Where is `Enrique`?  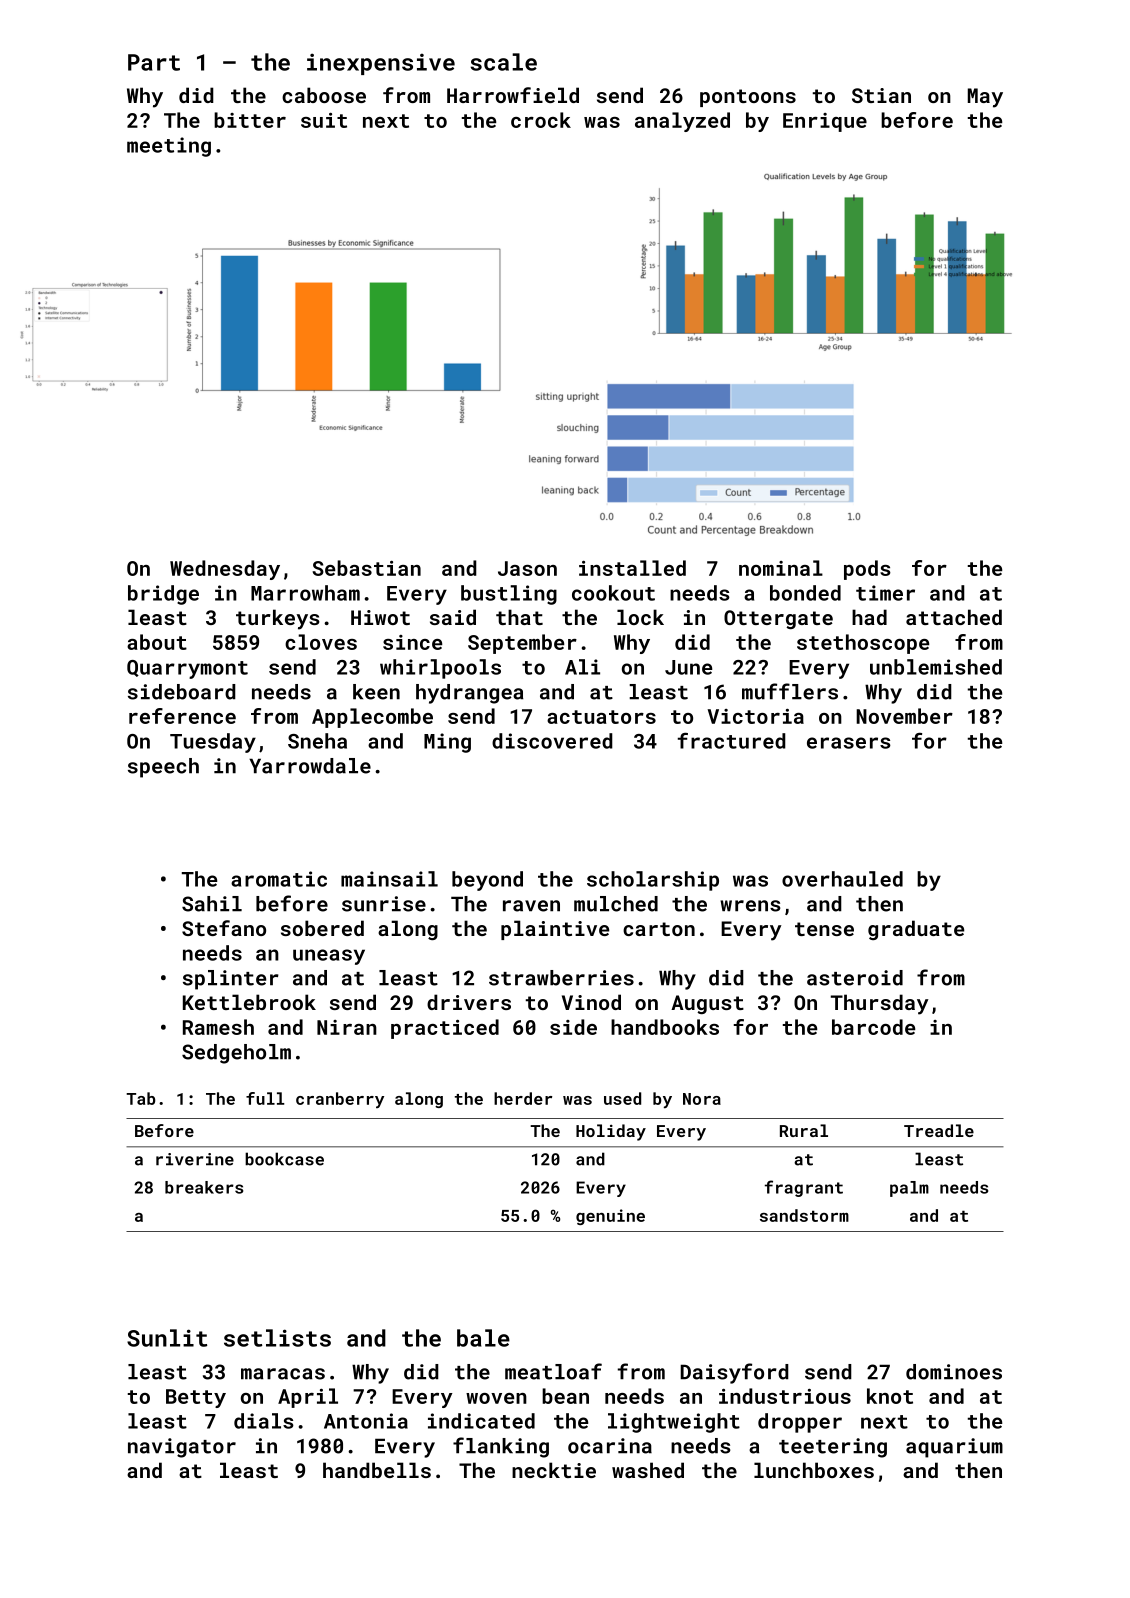
Enrique is located at coordinates (825, 122).
